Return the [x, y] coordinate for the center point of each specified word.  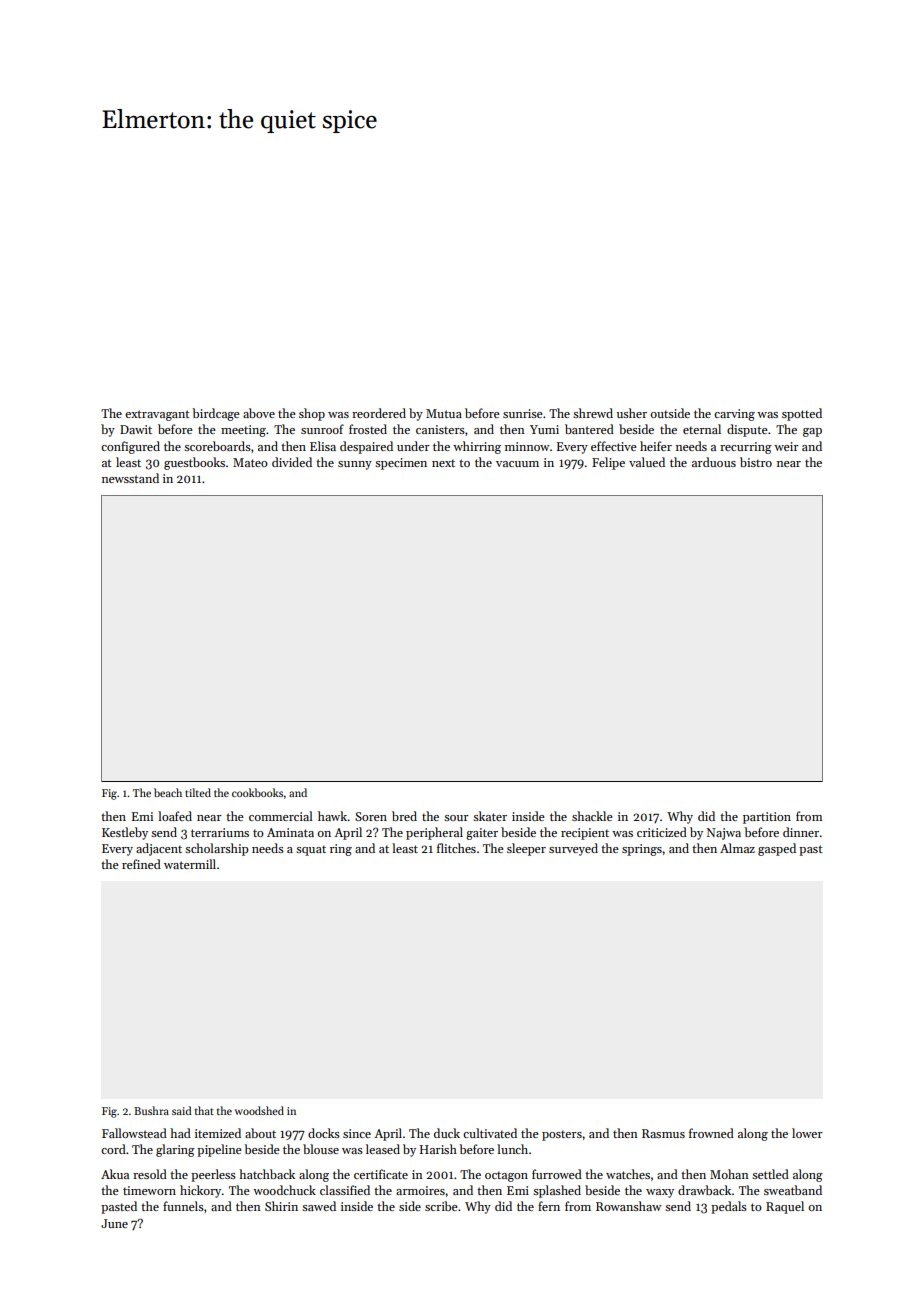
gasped [777, 849]
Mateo [250, 462]
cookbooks [257, 792]
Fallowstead [134, 1133]
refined [141, 864]
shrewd [593, 413]
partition [767, 818]
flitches [456, 848]
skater [490, 816]
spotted [802, 414]
